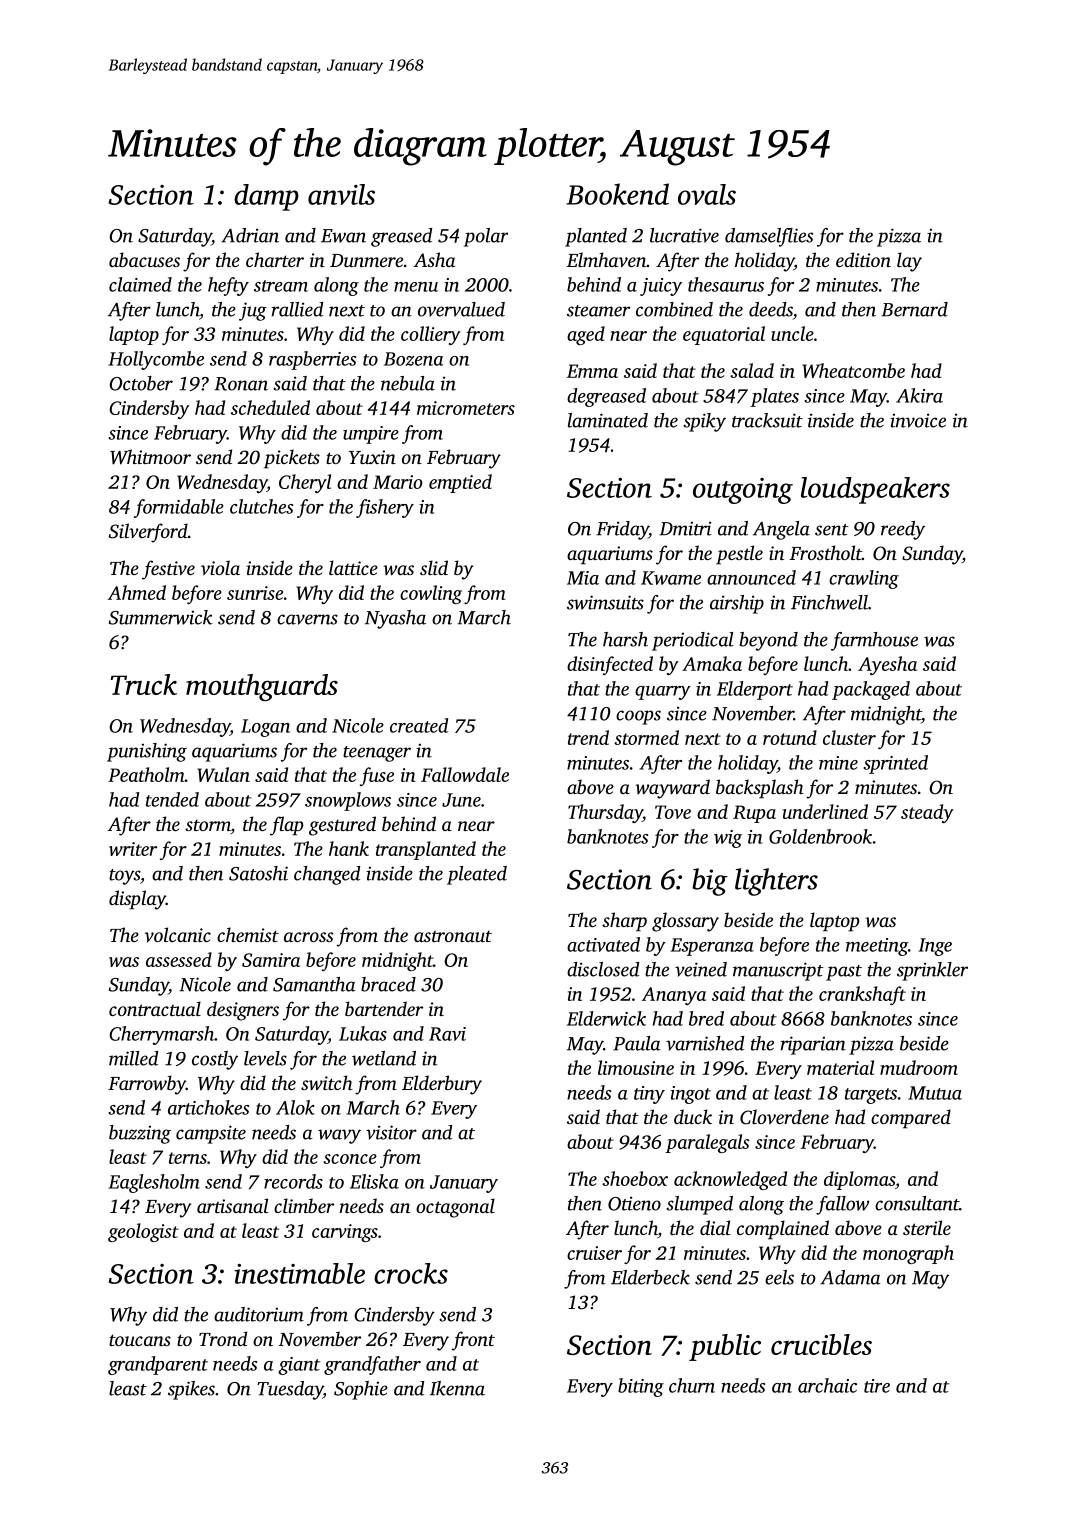 This screenshot has height=1532, width=1083. I want to click on targets, so click(871, 1096).
